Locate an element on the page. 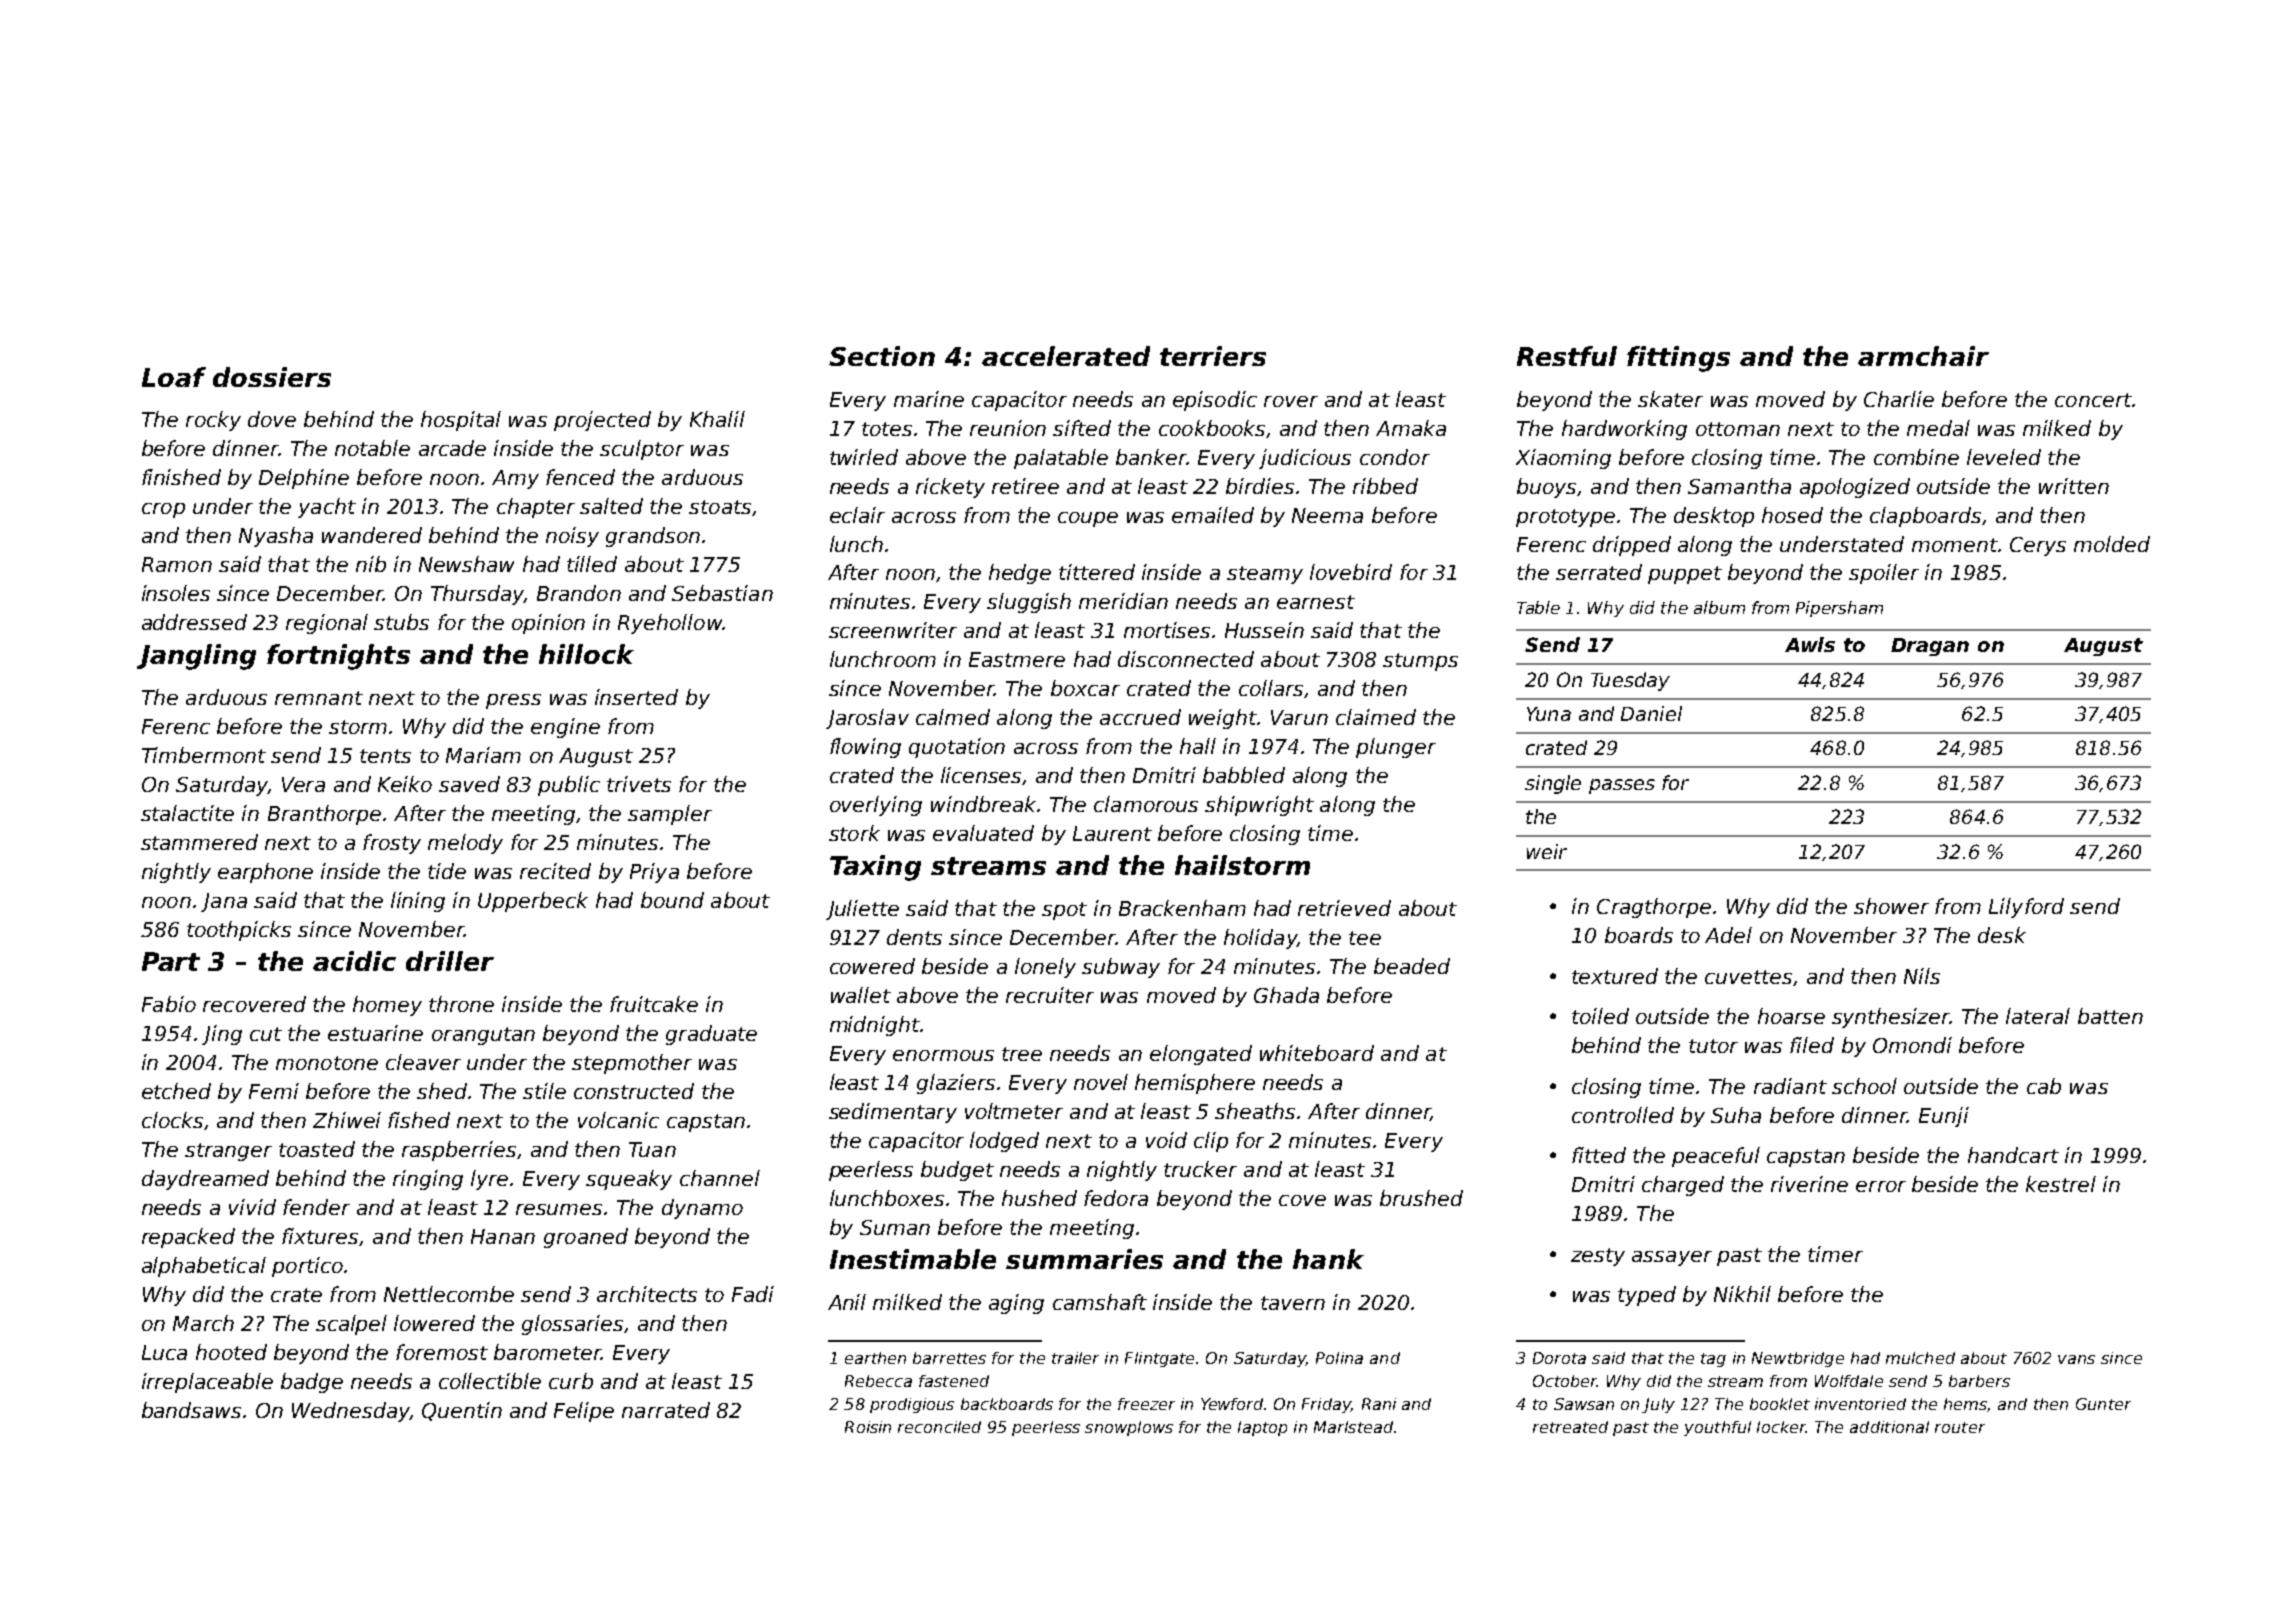 The height and width of the page is (1620, 2292). voltmeter is located at coordinates (1014, 1111).
